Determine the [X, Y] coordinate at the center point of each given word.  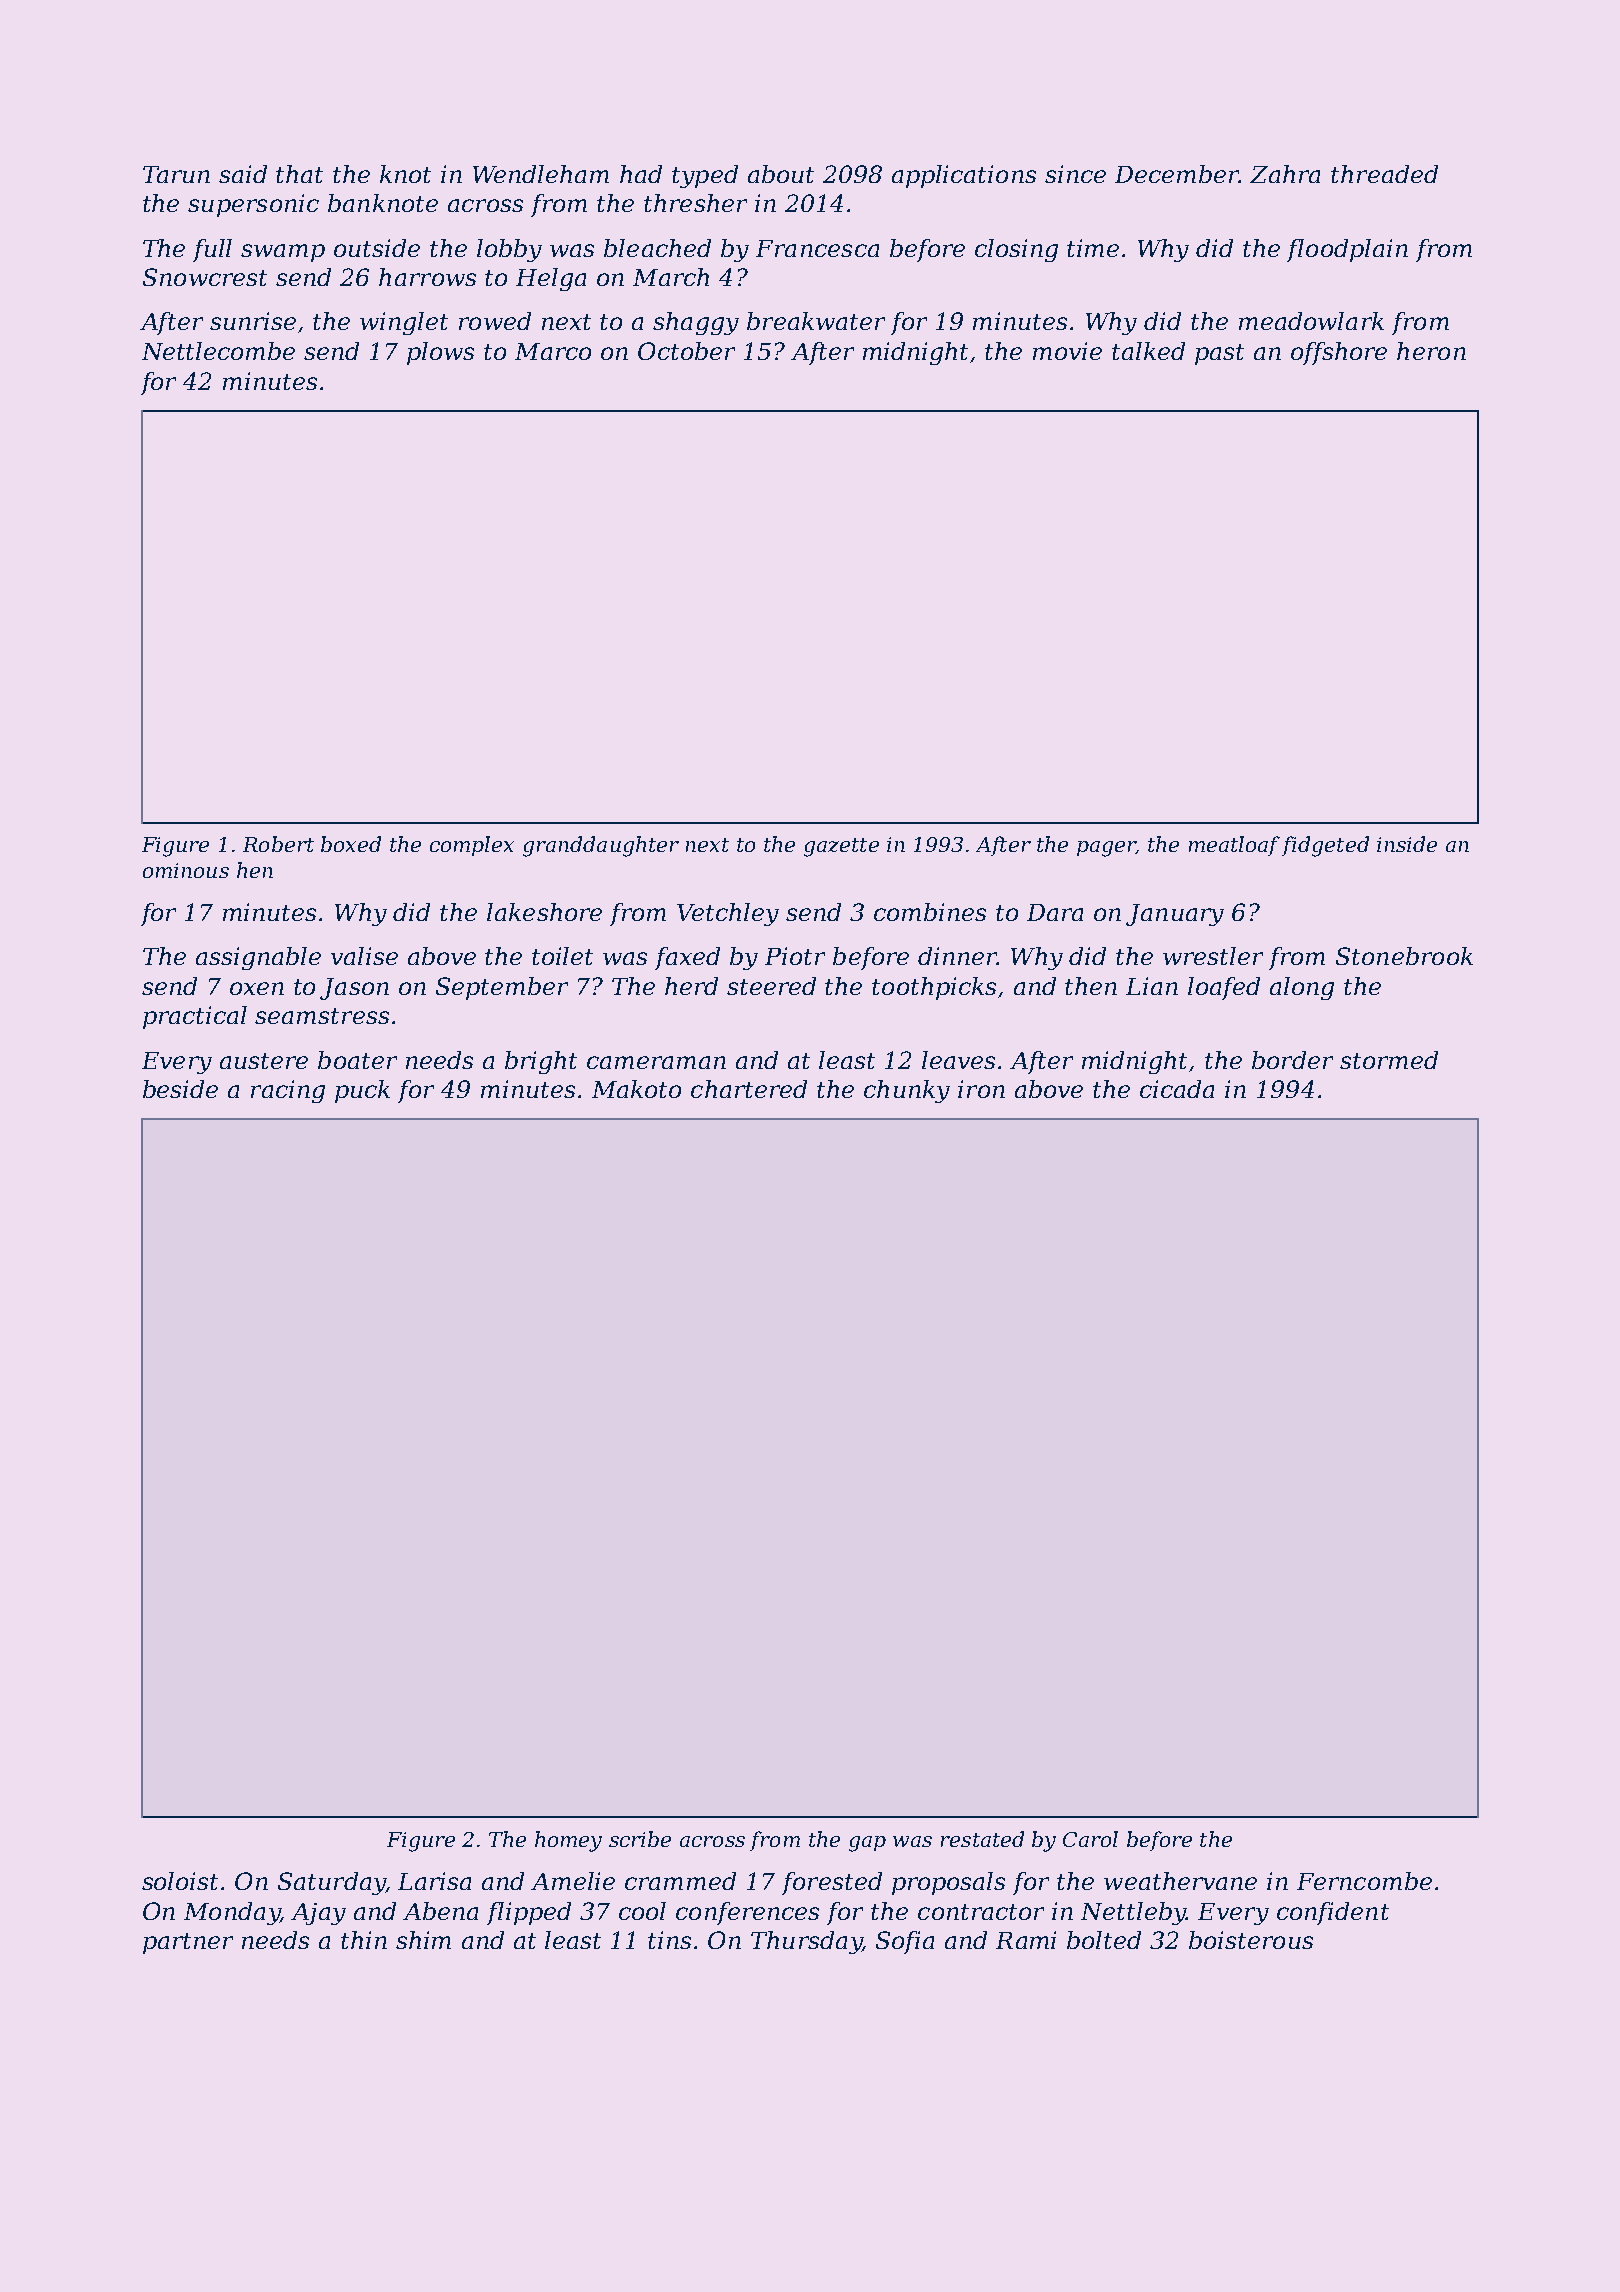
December [1177, 174]
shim [423, 1940]
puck [362, 1091]
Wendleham [541, 174]
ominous [186, 870]
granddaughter [601, 846]
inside [1407, 844]
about [781, 174]
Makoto [636, 1089]
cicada [1177, 1089]
